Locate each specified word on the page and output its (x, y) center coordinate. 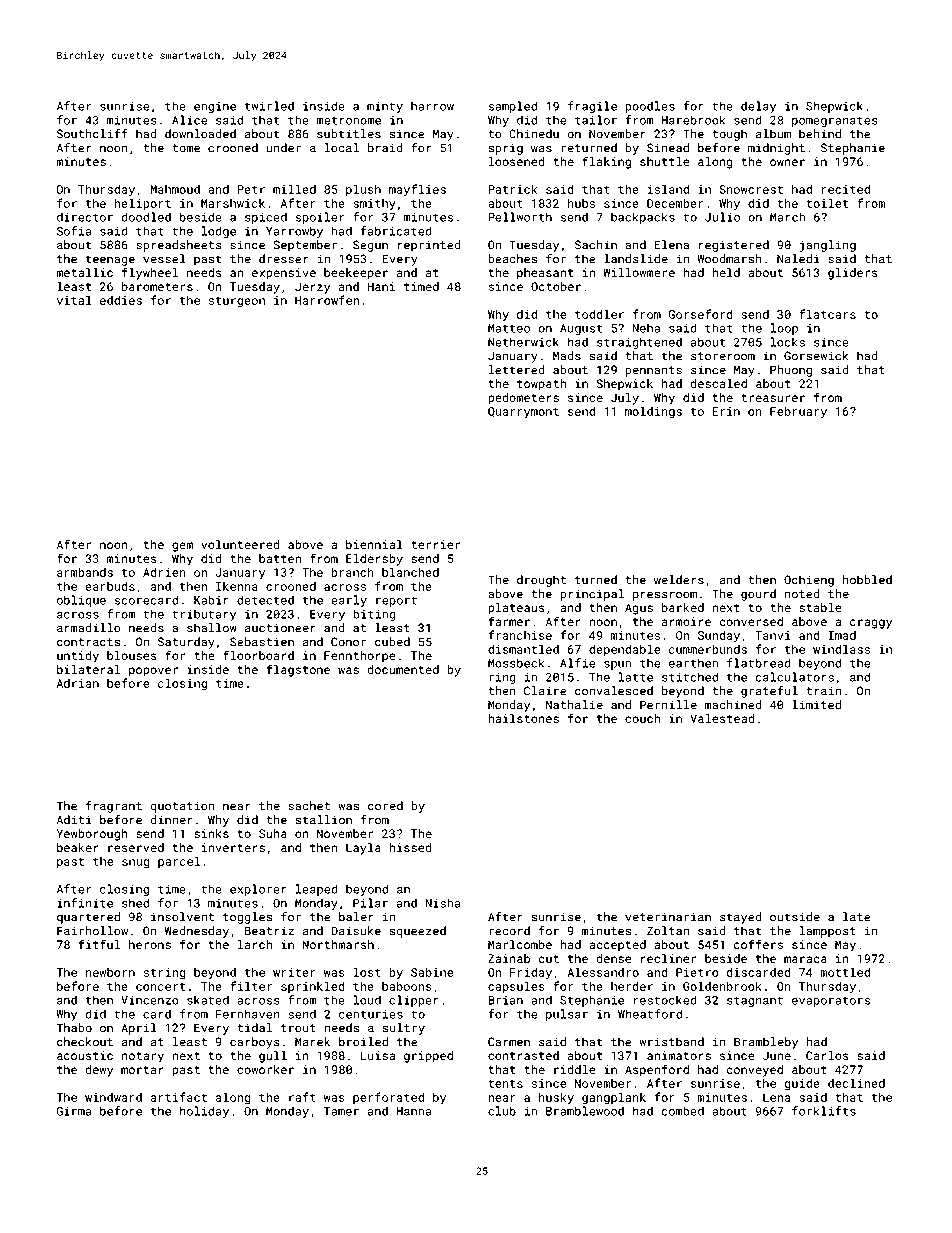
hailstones (523, 718)
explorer (258, 890)
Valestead (722, 718)
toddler (599, 314)
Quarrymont (523, 412)
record (509, 931)
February (798, 413)
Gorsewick (816, 356)
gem (182, 547)
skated (208, 1000)
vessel (164, 259)
